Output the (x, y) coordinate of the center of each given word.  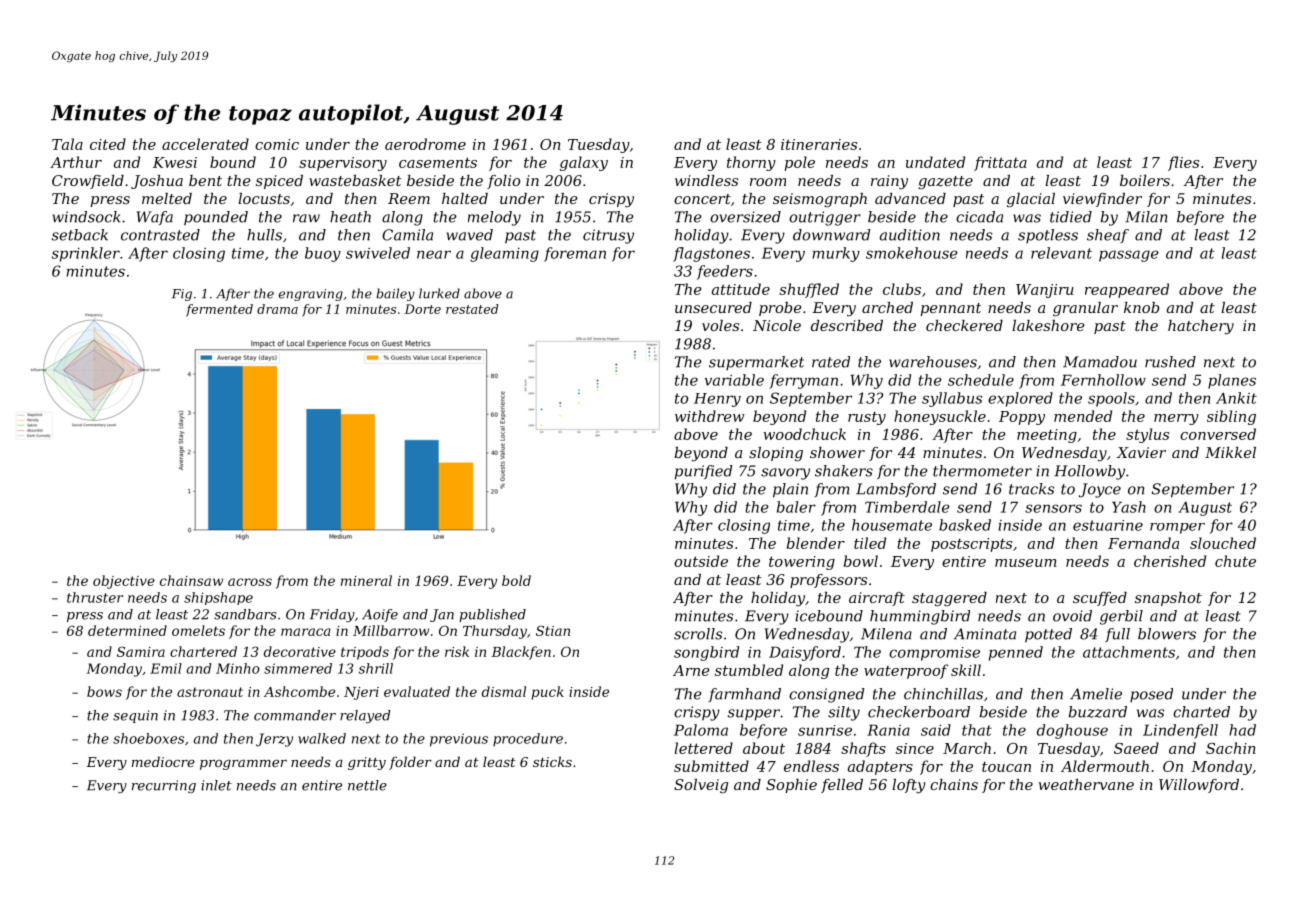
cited (108, 144)
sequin (135, 716)
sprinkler (86, 254)
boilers (1145, 180)
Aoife (380, 615)
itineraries (819, 144)
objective (124, 582)
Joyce (1100, 490)
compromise (934, 654)
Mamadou (1100, 362)
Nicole (777, 325)
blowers (1167, 634)
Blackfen (521, 653)
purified (704, 472)
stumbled (749, 670)
